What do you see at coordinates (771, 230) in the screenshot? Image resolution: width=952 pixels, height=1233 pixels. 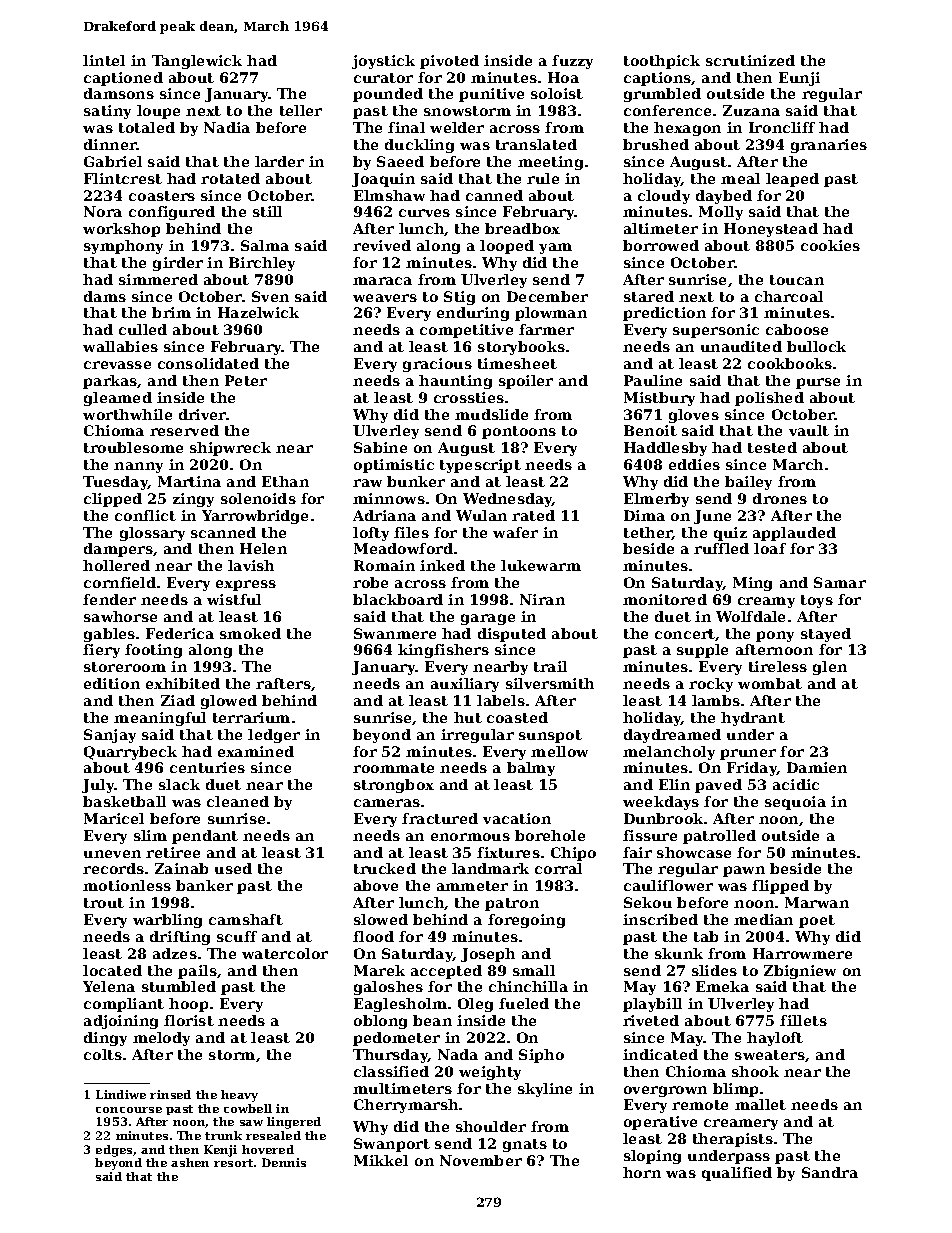 I see `Honeystead` at bounding box center [771, 230].
